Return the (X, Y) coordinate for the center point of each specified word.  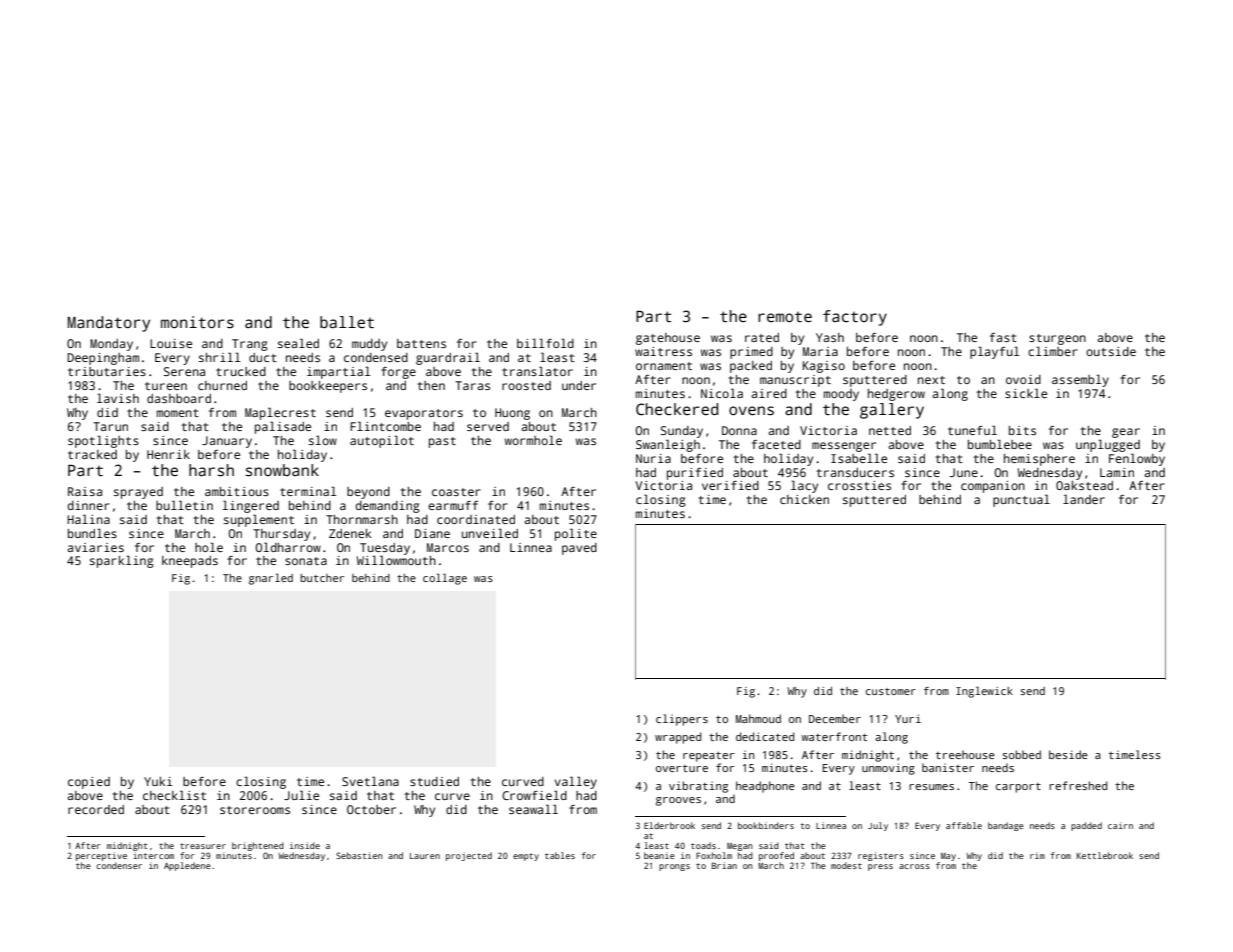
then (431, 385)
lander (1084, 499)
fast (1003, 337)
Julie (301, 795)
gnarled (271, 579)
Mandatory (109, 324)
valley (575, 782)
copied (89, 783)
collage (445, 579)
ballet (347, 322)
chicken (804, 499)
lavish (118, 398)
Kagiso (824, 367)
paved (579, 549)
